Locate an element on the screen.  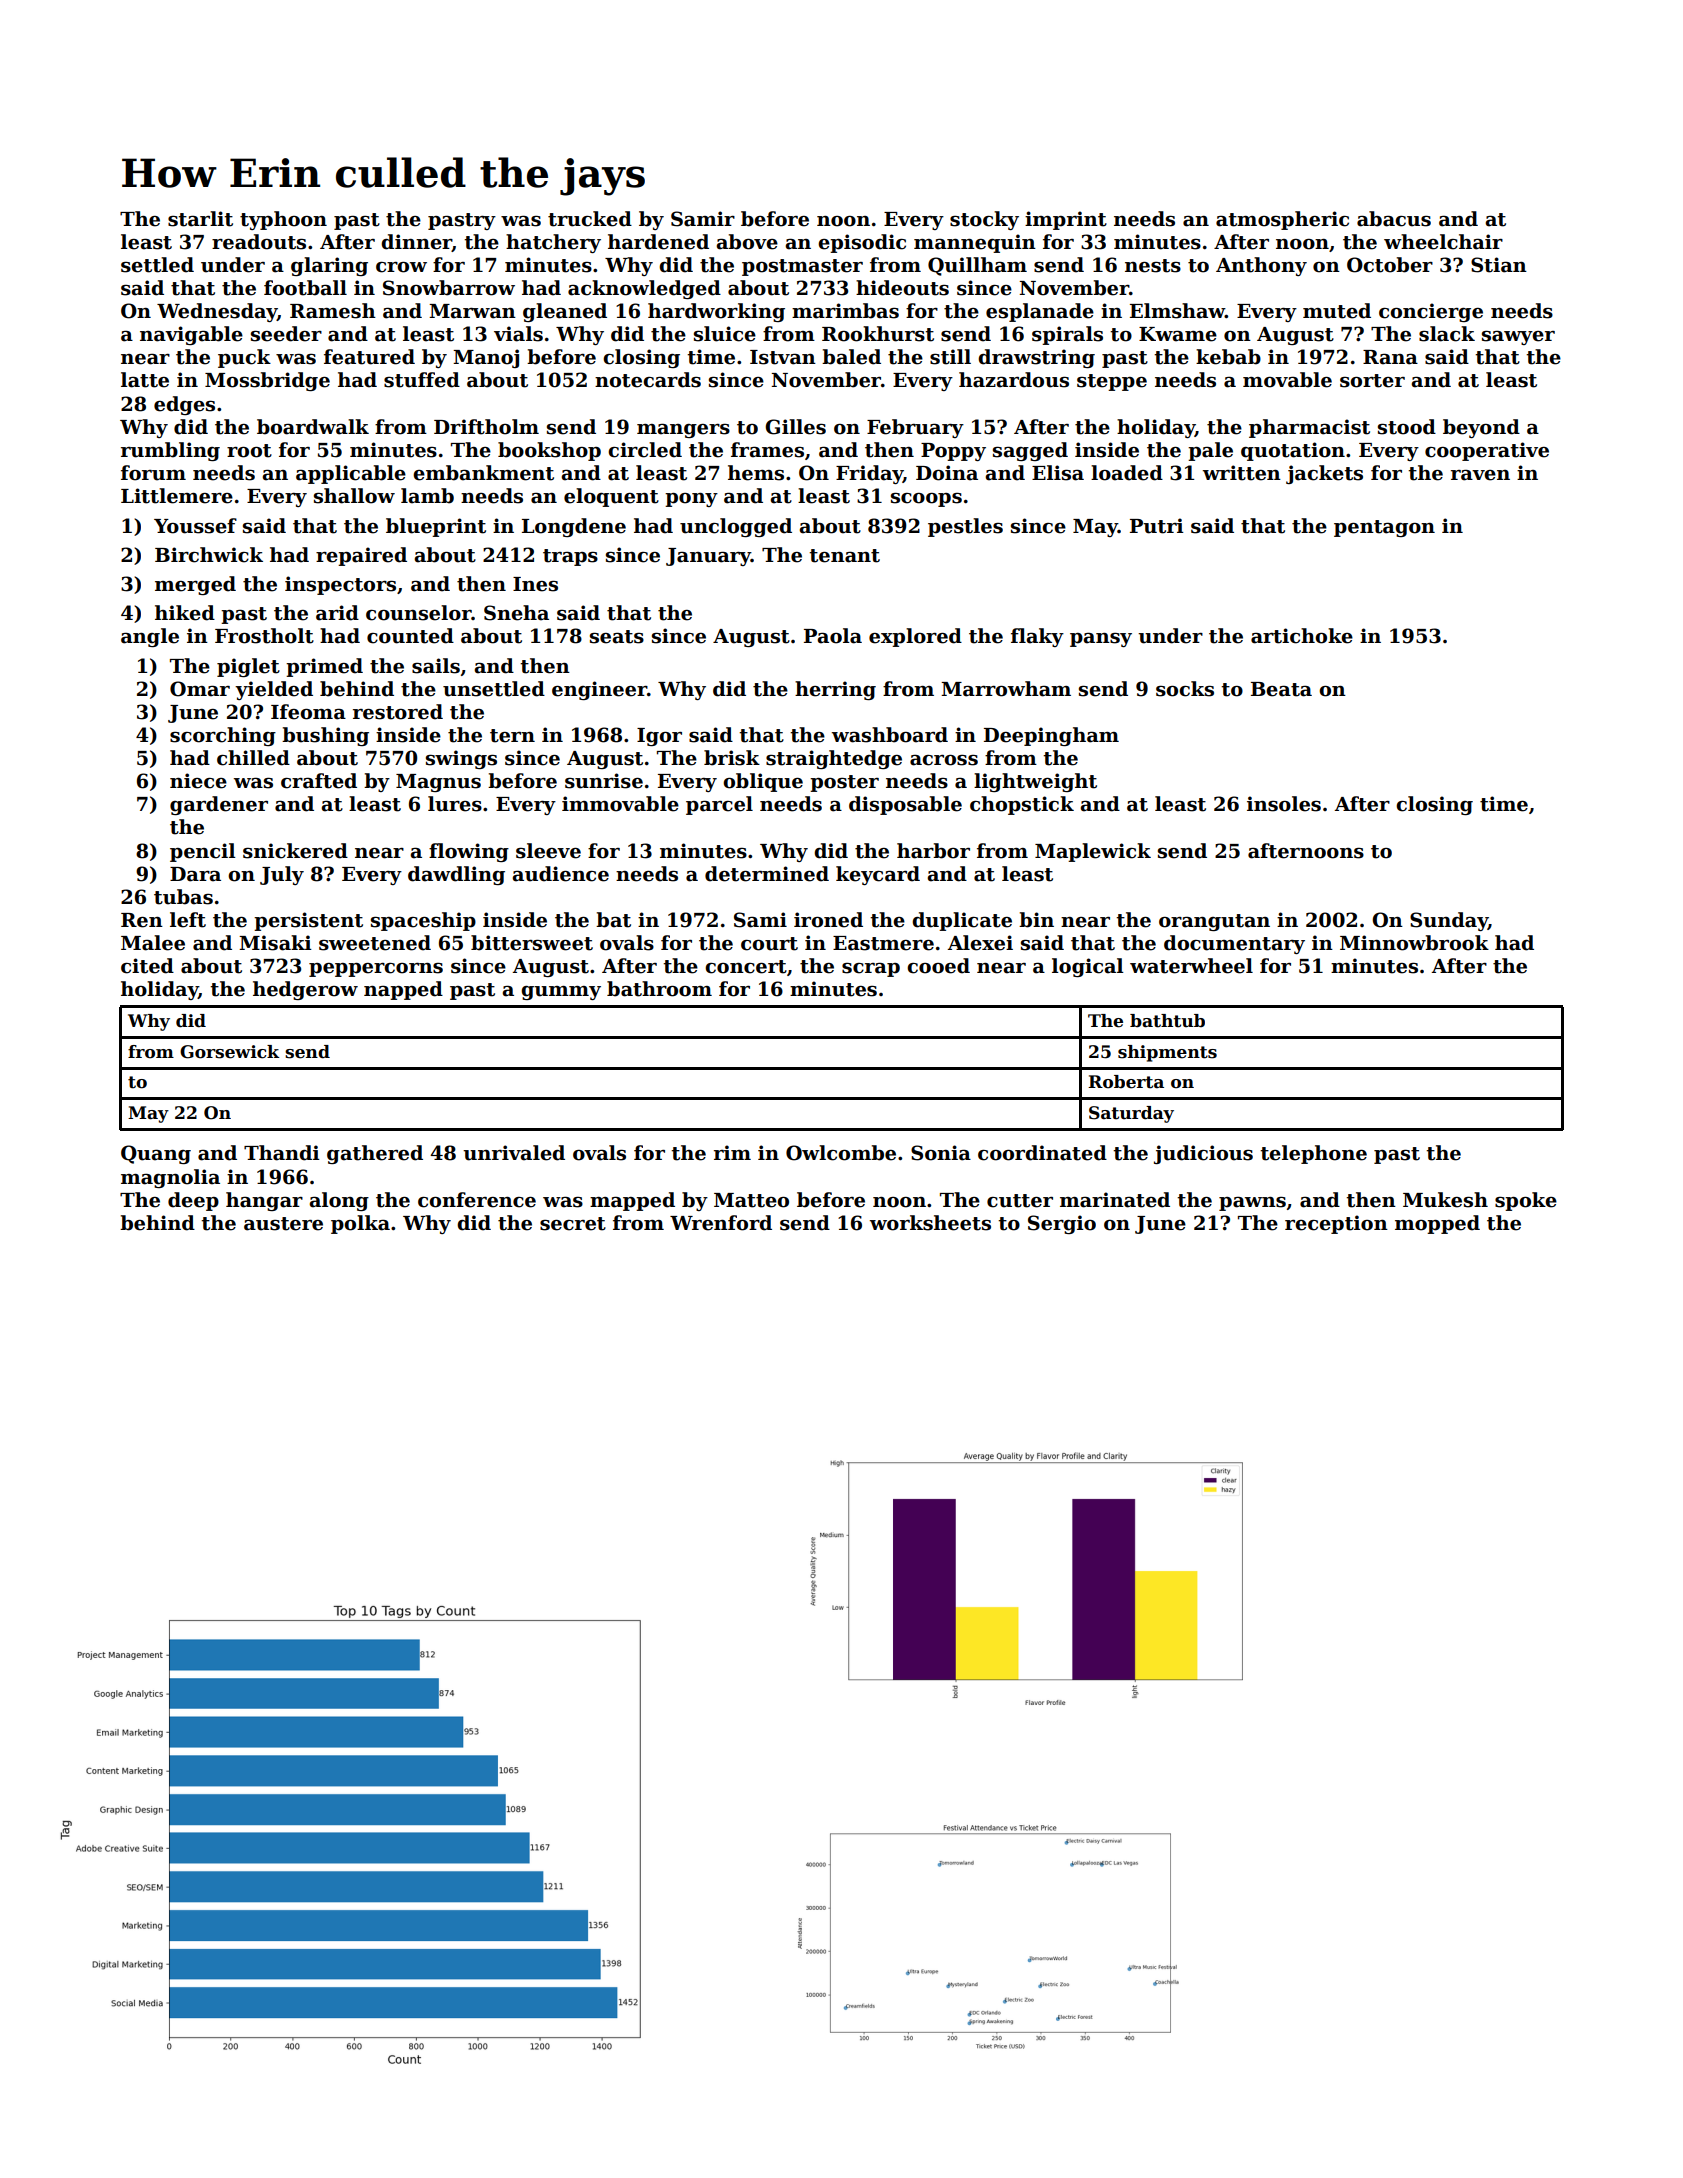
unclogged is located at coordinates (736, 527).
